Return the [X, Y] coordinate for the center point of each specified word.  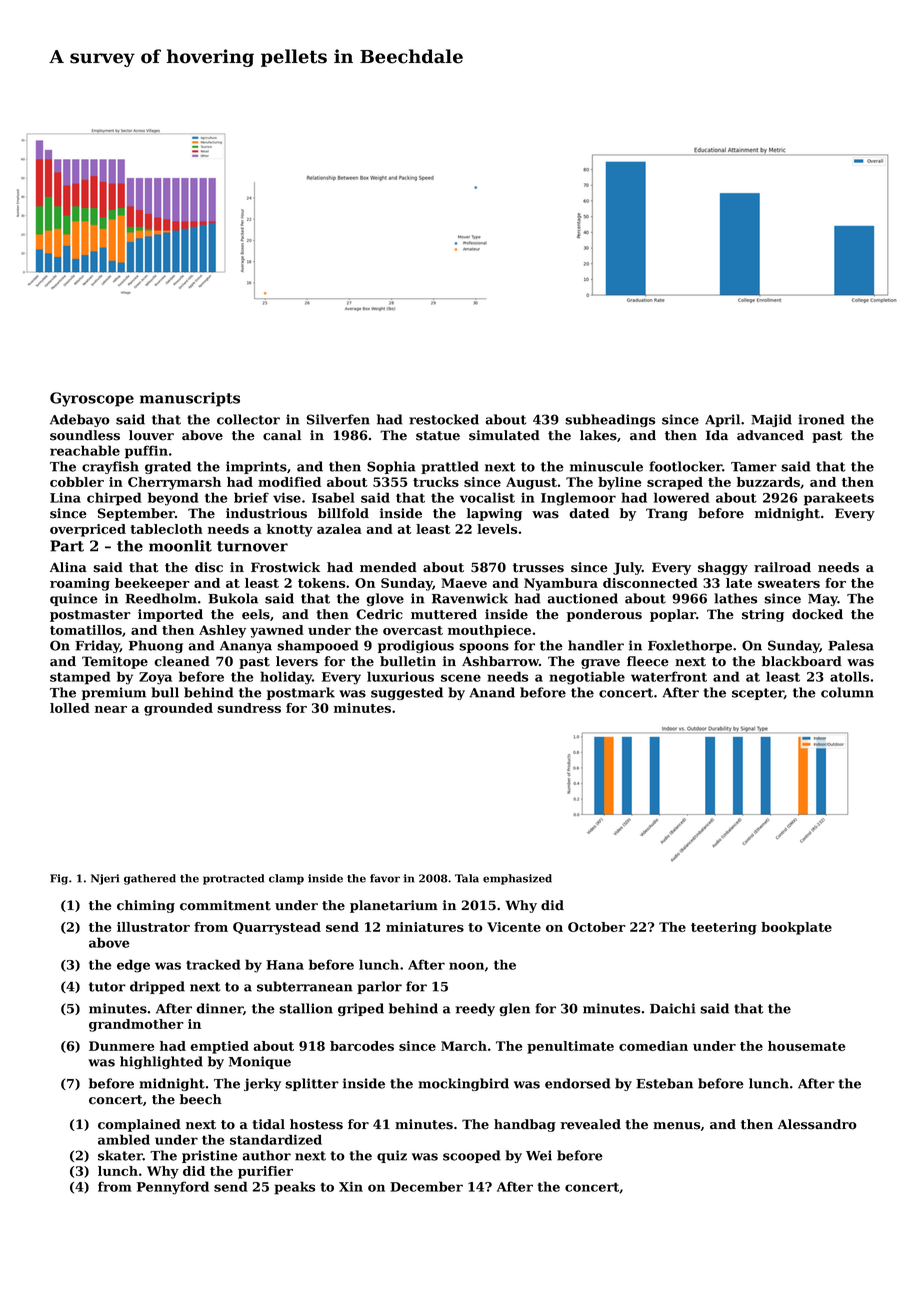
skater [120, 1155]
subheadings [610, 420]
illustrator [153, 927]
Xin [351, 1186]
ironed [821, 419]
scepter [758, 694]
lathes [735, 598]
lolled [70, 708]
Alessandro [817, 1124]
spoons [484, 648]
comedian [653, 1046]
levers [297, 661]
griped [361, 1009]
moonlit [180, 546]
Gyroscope [92, 399]
